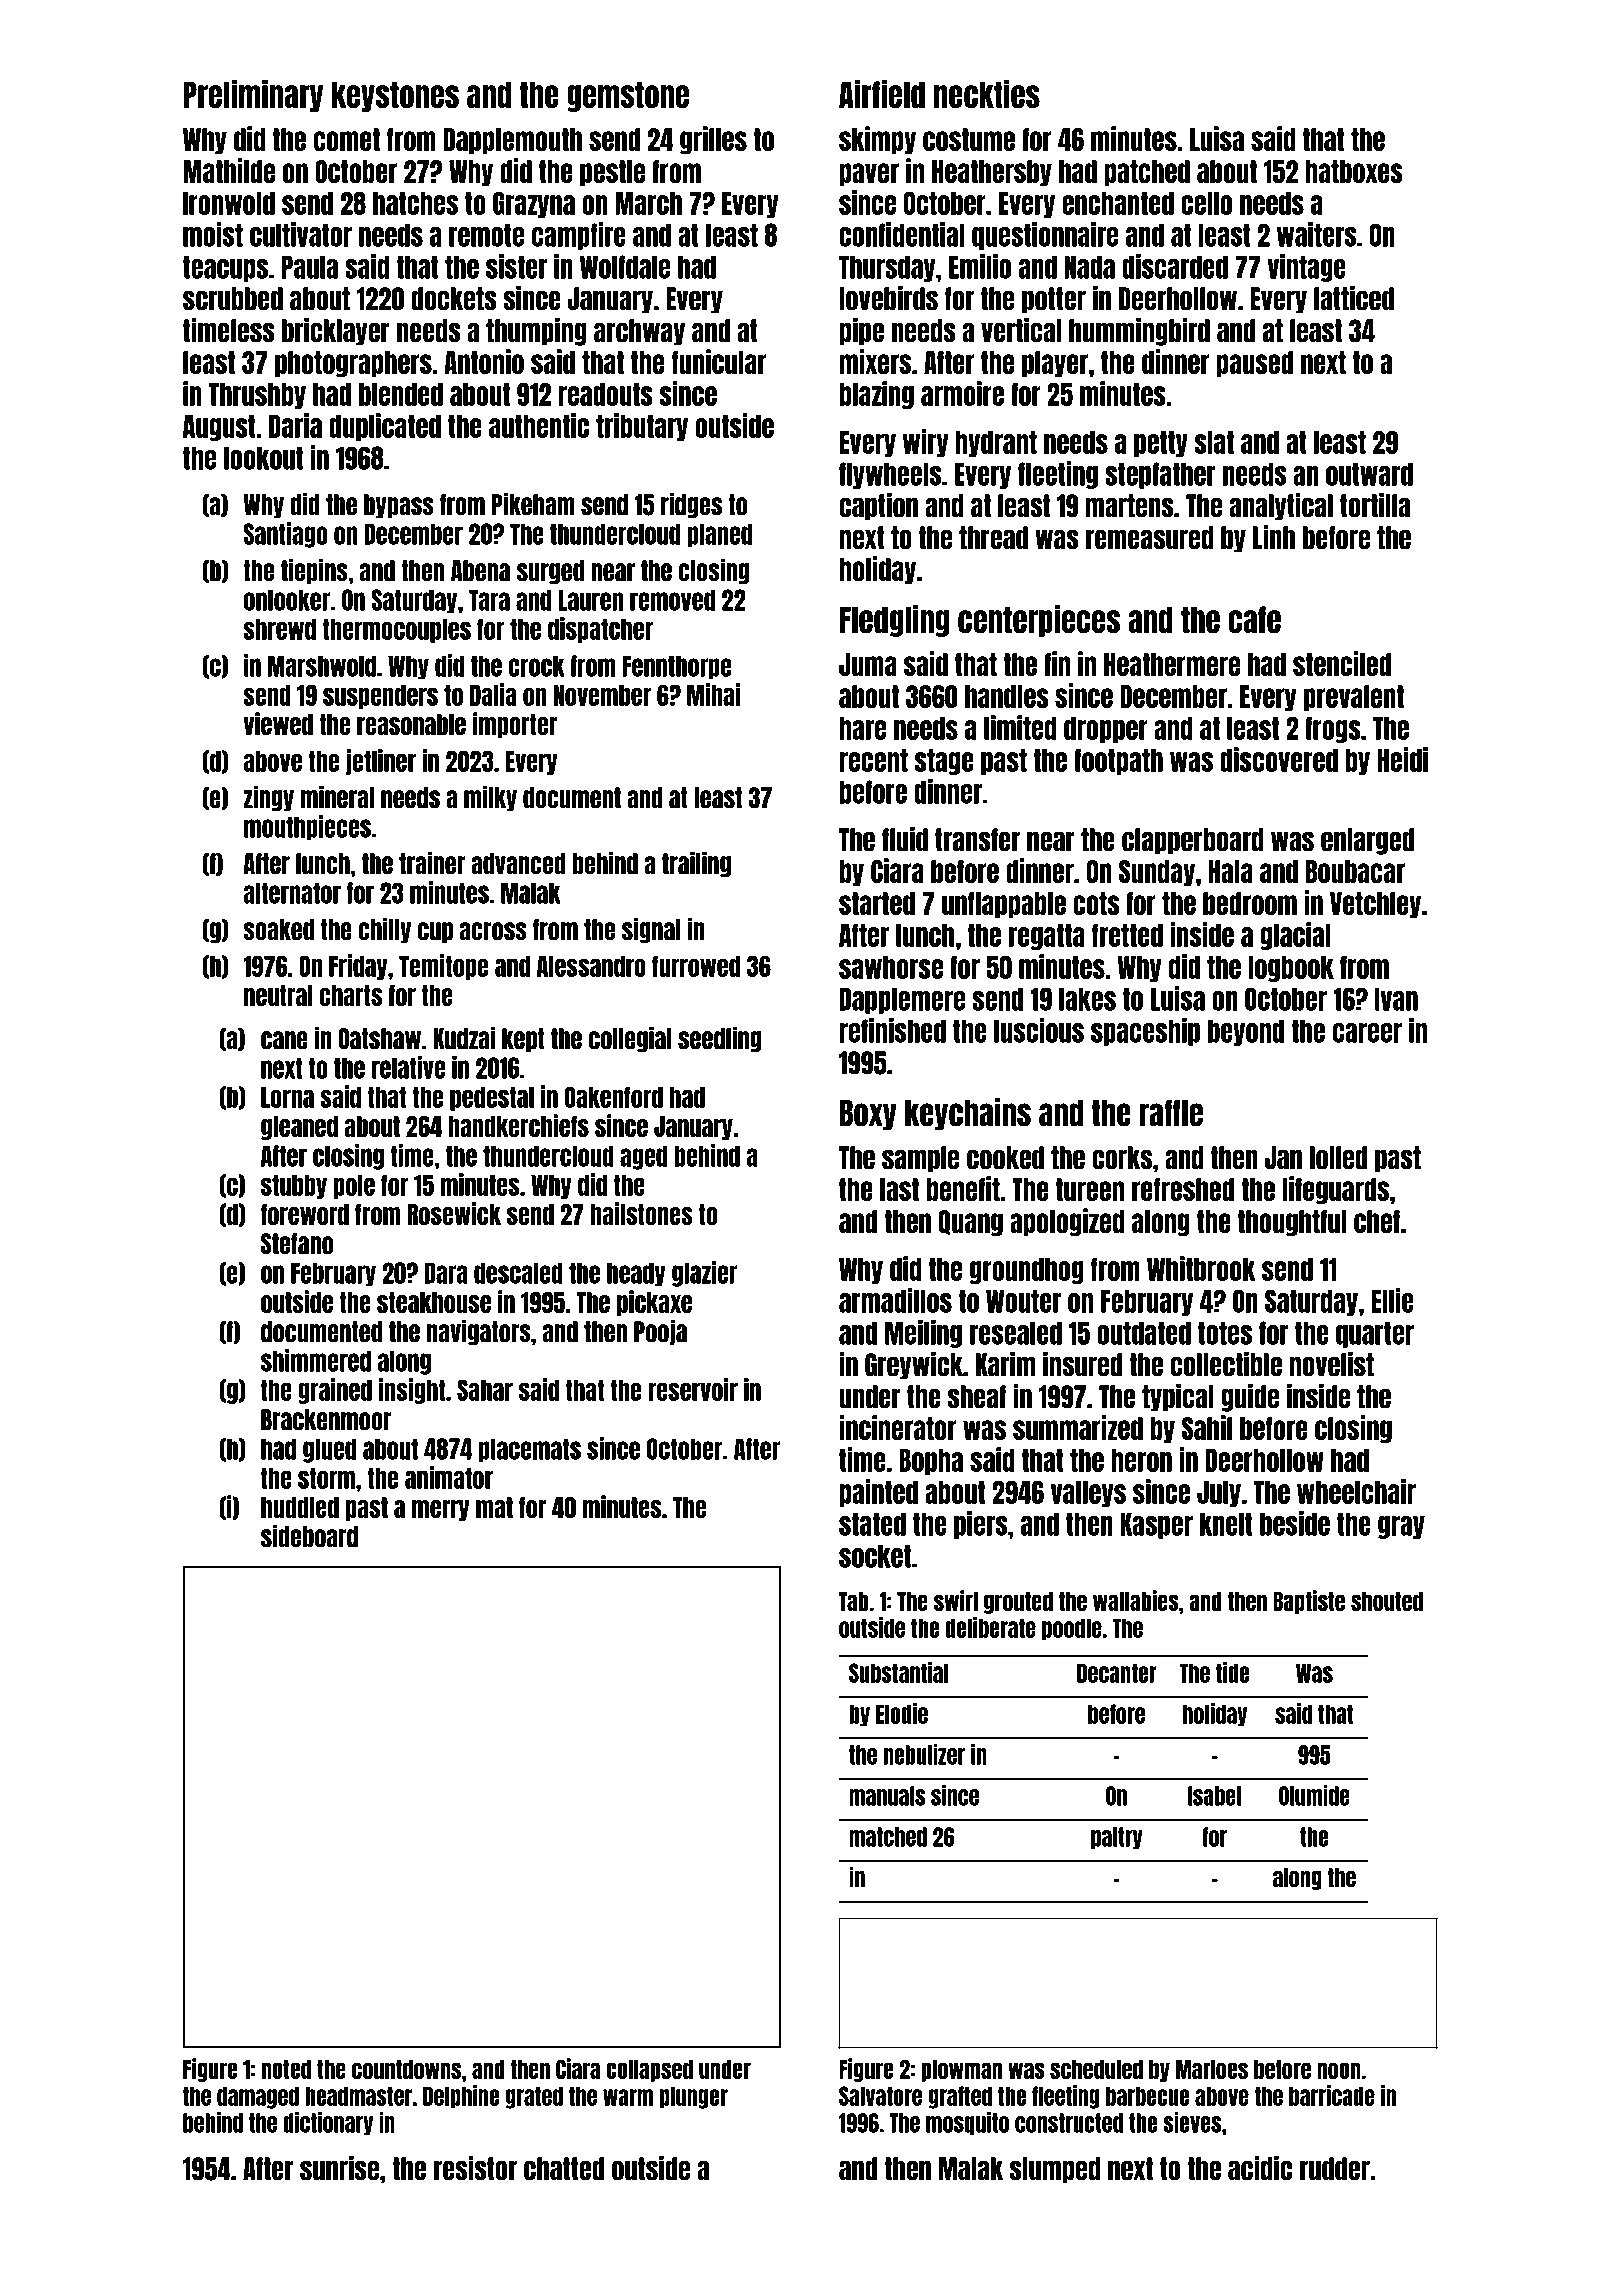 This screenshot has width=1620, height=2292. What do you see at coordinates (1117, 1838) in the screenshot?
I see `paltry` at bounding box center [1117, 1838].
